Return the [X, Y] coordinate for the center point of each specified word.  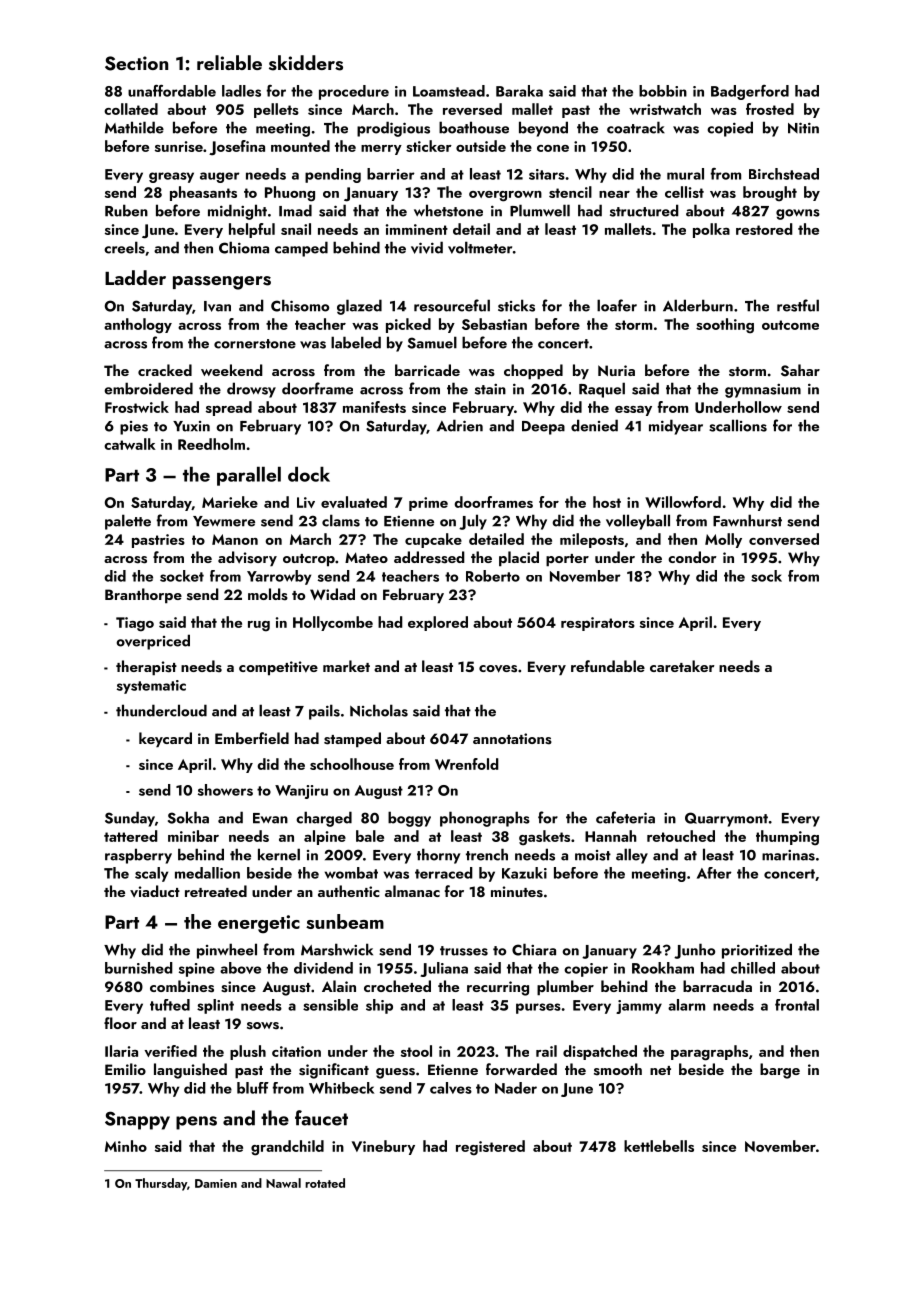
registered [490, 1148]
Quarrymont [726, 819]
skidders [306, 63]
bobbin [663, 91]
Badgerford [750, 92]
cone [553, 148]
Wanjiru [301, 792]
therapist [146, 668]
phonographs [485, 819]
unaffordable [172, 91]
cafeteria [625, 817]
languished [190, 1071]
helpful [252, 230]
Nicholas [379, 710]
